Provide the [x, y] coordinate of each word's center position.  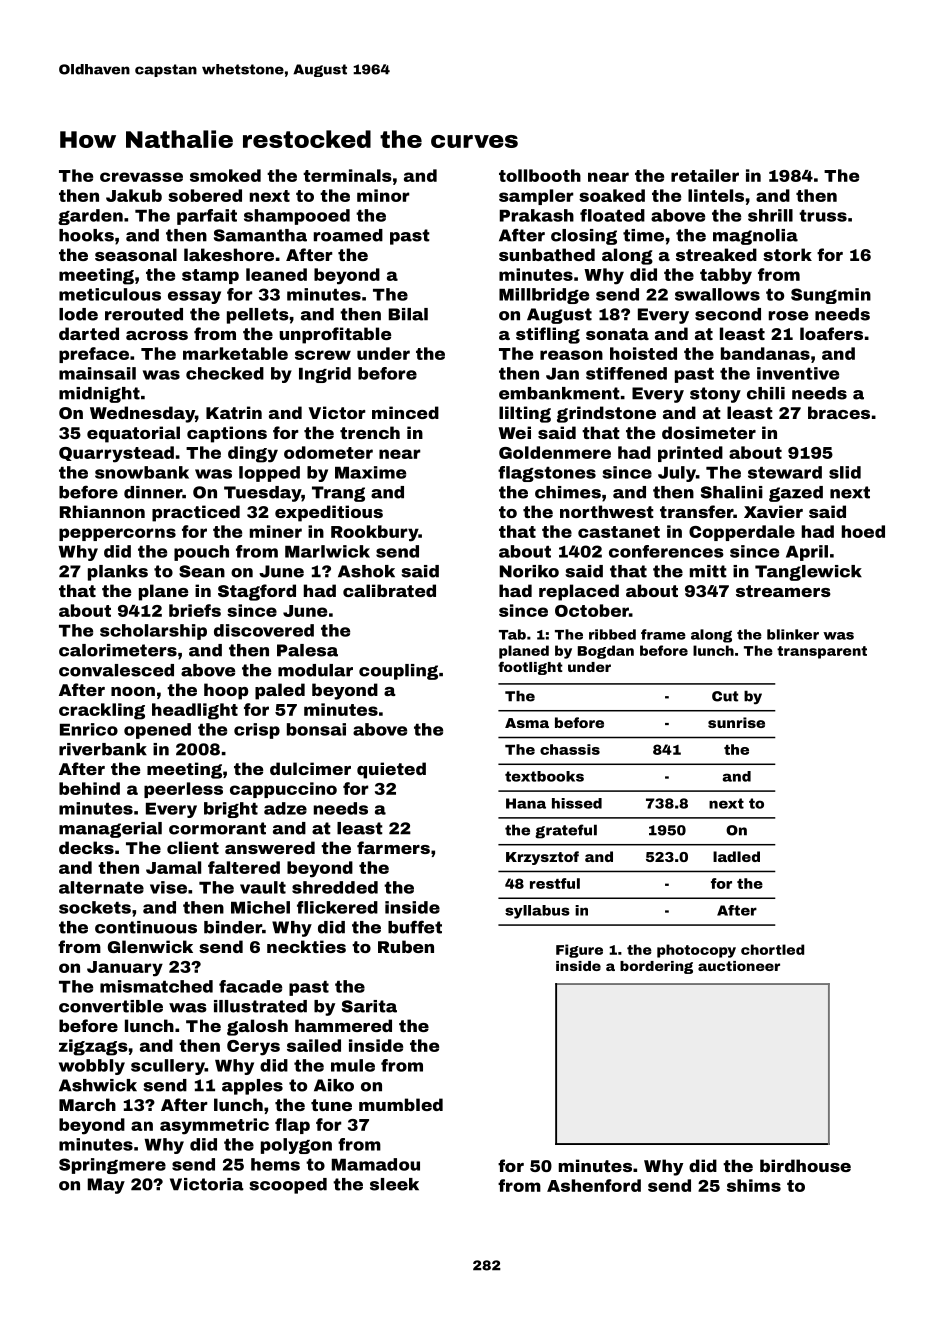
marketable [235, 353]
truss [823, 216]
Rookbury [374, 533]
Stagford [257, 592]
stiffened [626, 373]
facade [250, 986]
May [106, 1186]
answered [270, 847]
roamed [348, 235]
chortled [772, 949]
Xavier [773, 511]
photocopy [696, 951]
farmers [393, 847]
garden [90, 217]
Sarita [369, 1006]
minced [405, 412]
